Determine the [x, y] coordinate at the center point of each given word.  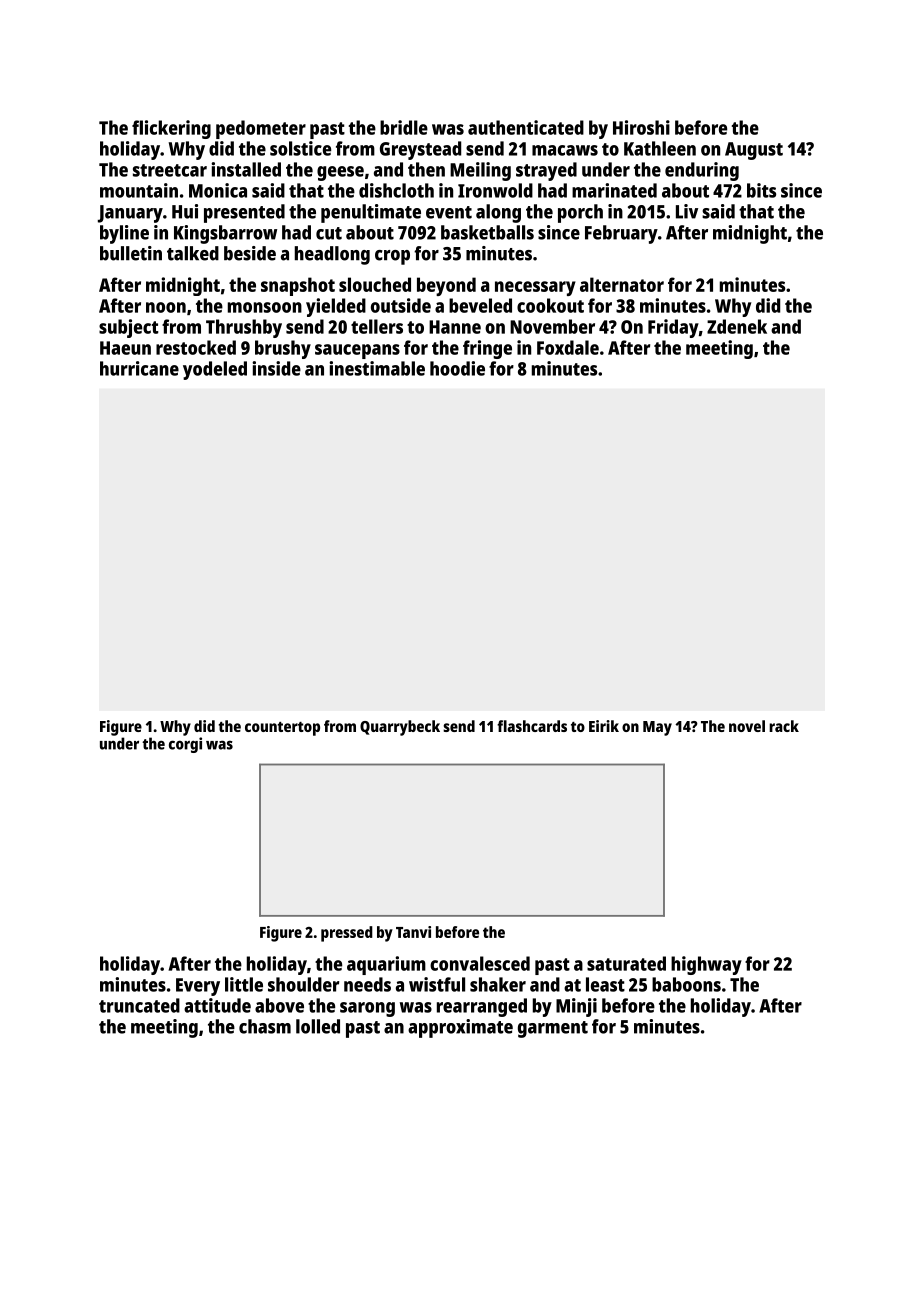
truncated [139, 1005]
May [657, 728]
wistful [437, 984]
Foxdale [568, 347]
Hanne [455, 327]
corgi [185, 745]
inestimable [377, 368]
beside [250, 253]
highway [706, 965]
